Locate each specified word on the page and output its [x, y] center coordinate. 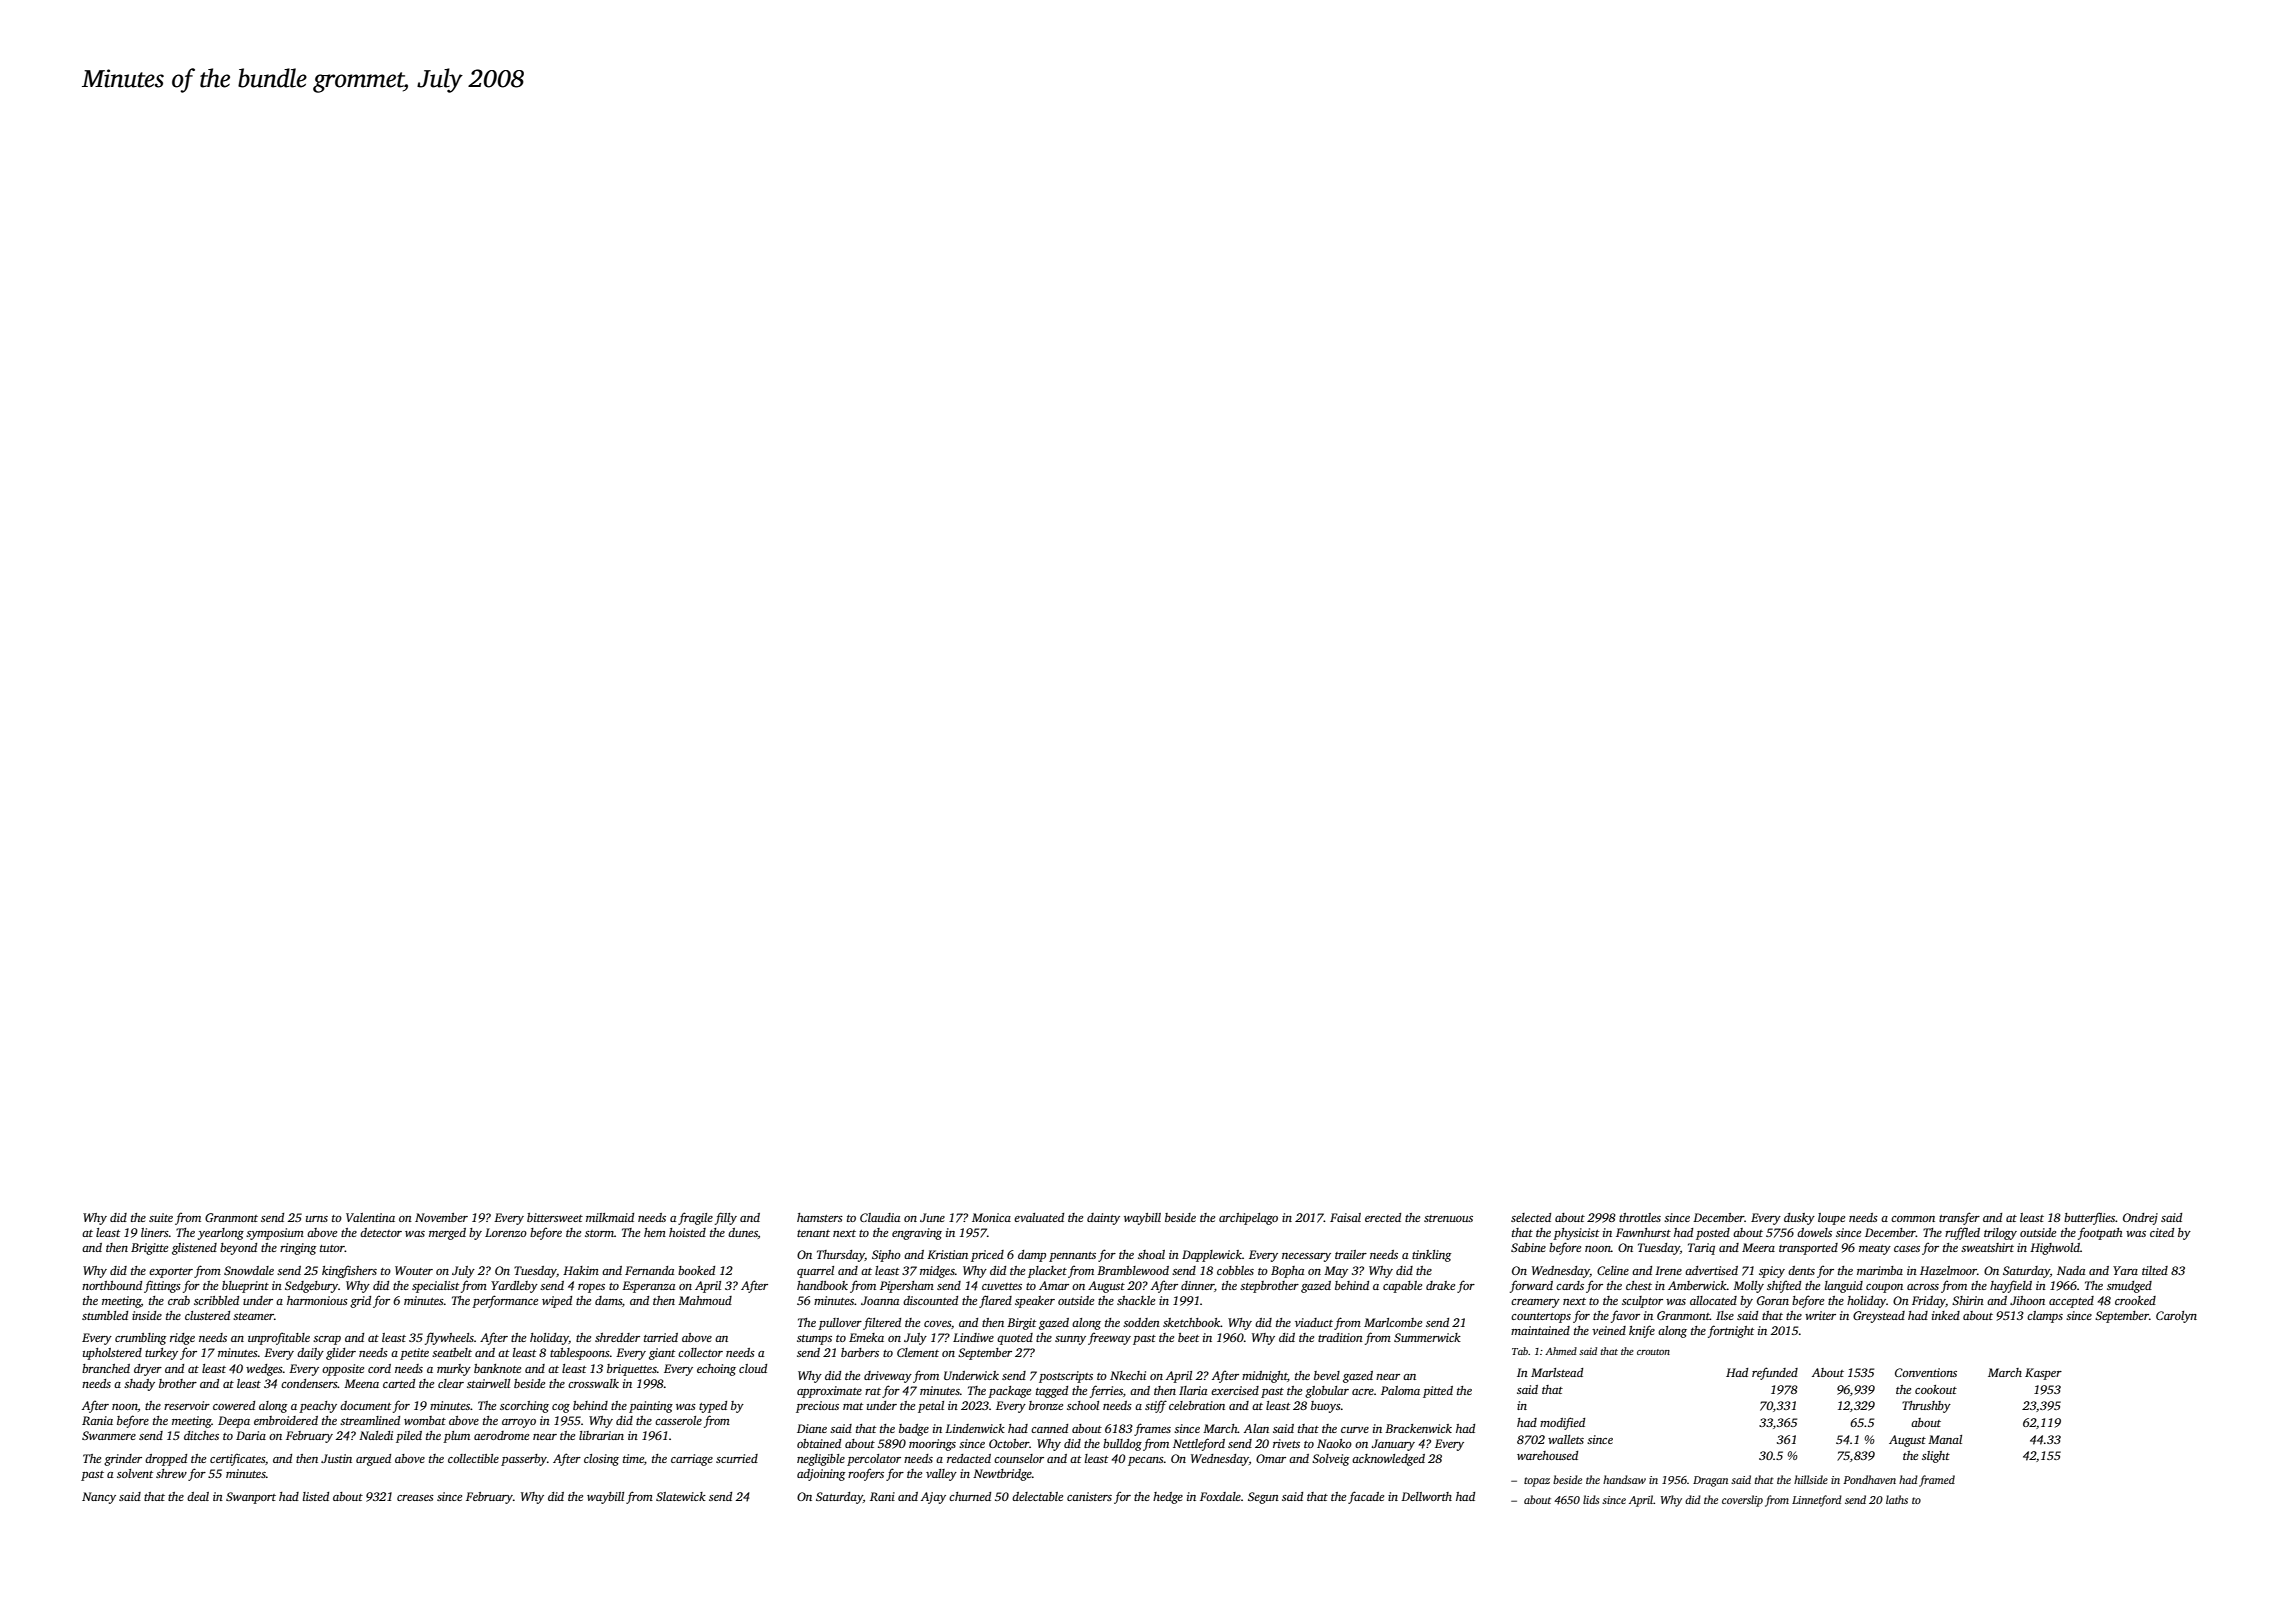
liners [155, 1232]
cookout [1936, 1389]
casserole [678, 1420]
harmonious [317, 1300]
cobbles [1235, 1270]
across [1923, 1287]
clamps [2045, 1317]
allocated [1713, 1300]
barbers [860, 1352]
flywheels [449, 1338]
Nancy [99, 1498]
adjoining [821, 1475]
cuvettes [1002, 1286]
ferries [1106, 1391]
